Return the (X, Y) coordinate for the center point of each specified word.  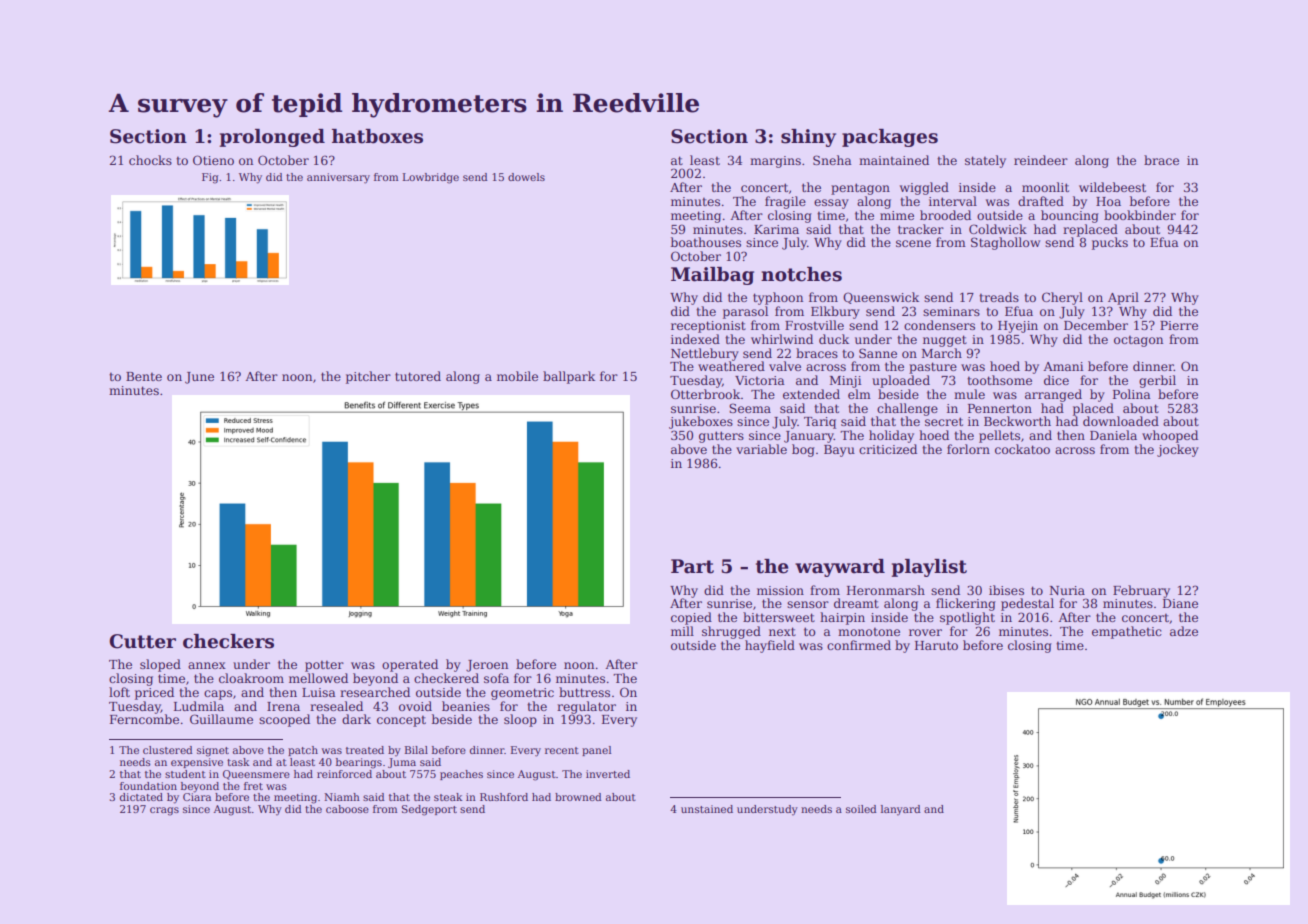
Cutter (142, 641)
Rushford (504, 797)
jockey (1178, 450)
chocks (150, 160)
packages (890, 138)
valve (785, 366)
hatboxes (377, 136)
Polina (1132, 394)
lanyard (901, 810)
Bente (144, 376)
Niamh (342, 797)
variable (761, 449)
